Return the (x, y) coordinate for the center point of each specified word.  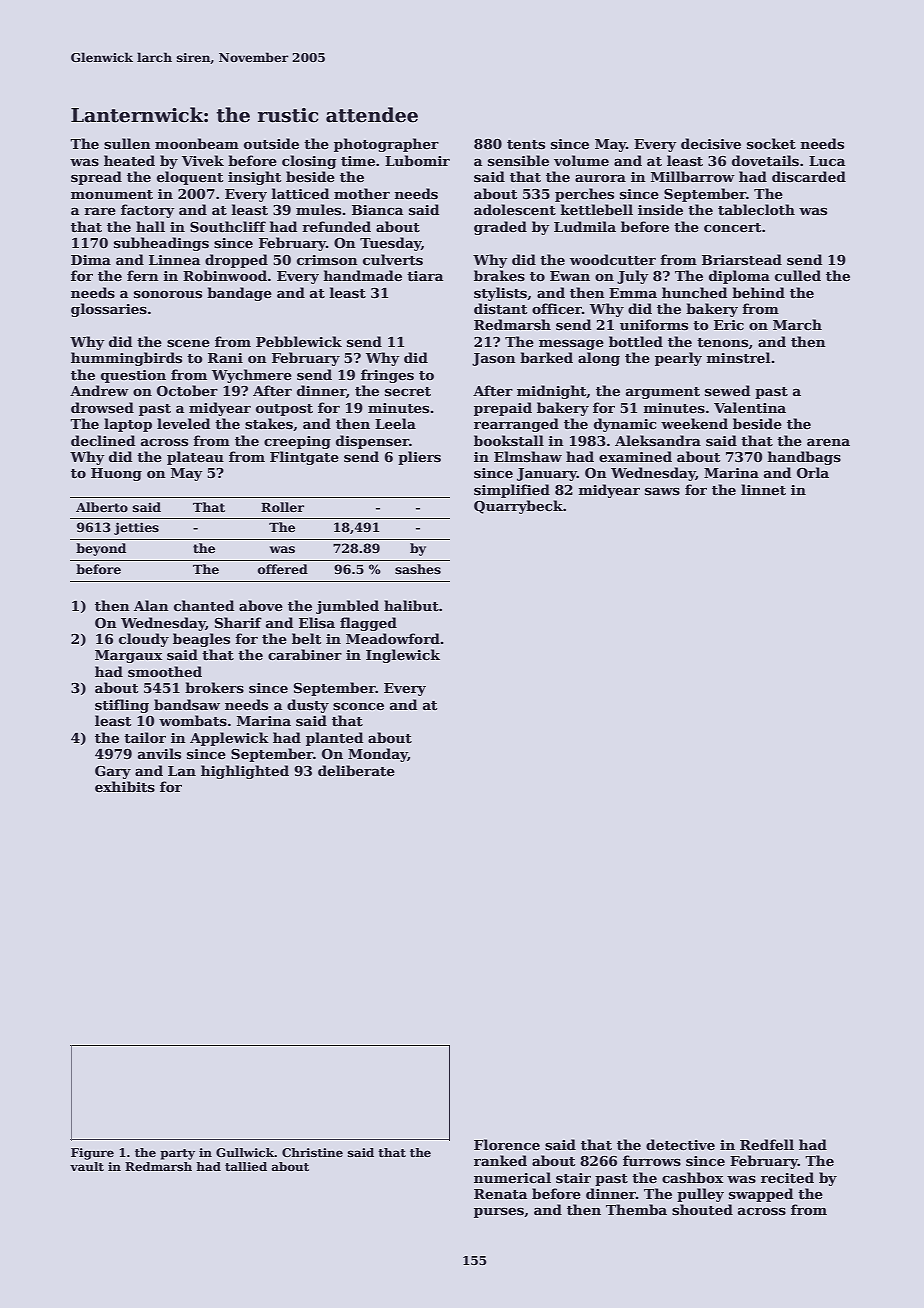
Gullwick (245, 1152)
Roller (282, 507)
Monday (378, 755)
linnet (763, 489)
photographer (386, 145)
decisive (711, 143)
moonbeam (197, 143)
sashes (418, 569)
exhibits (125, 786)
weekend (694, 423)
